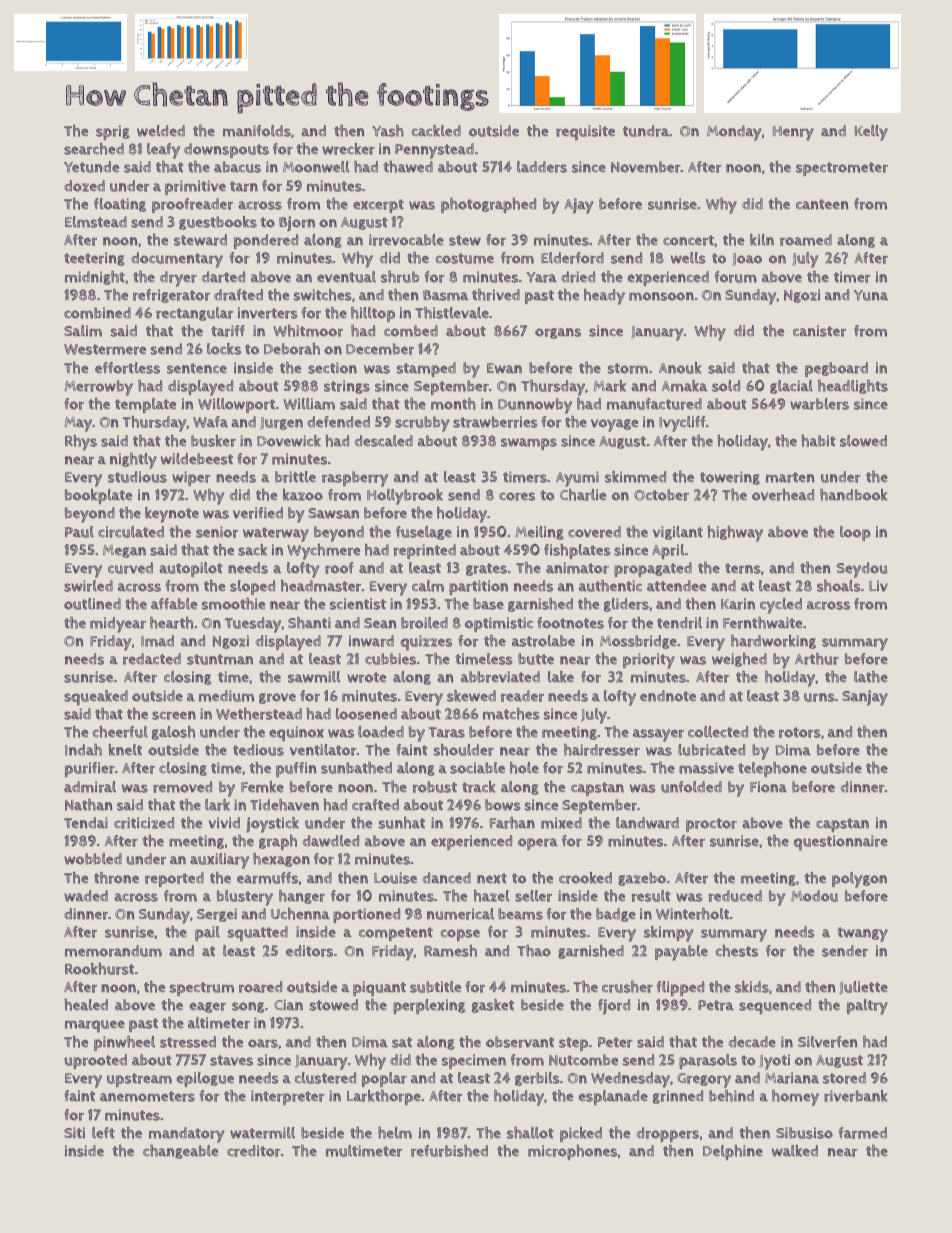 This document has height=1233, width=952. Describe the element at coordinates (81, 443) in the document. I see `Rhys` at that location.
